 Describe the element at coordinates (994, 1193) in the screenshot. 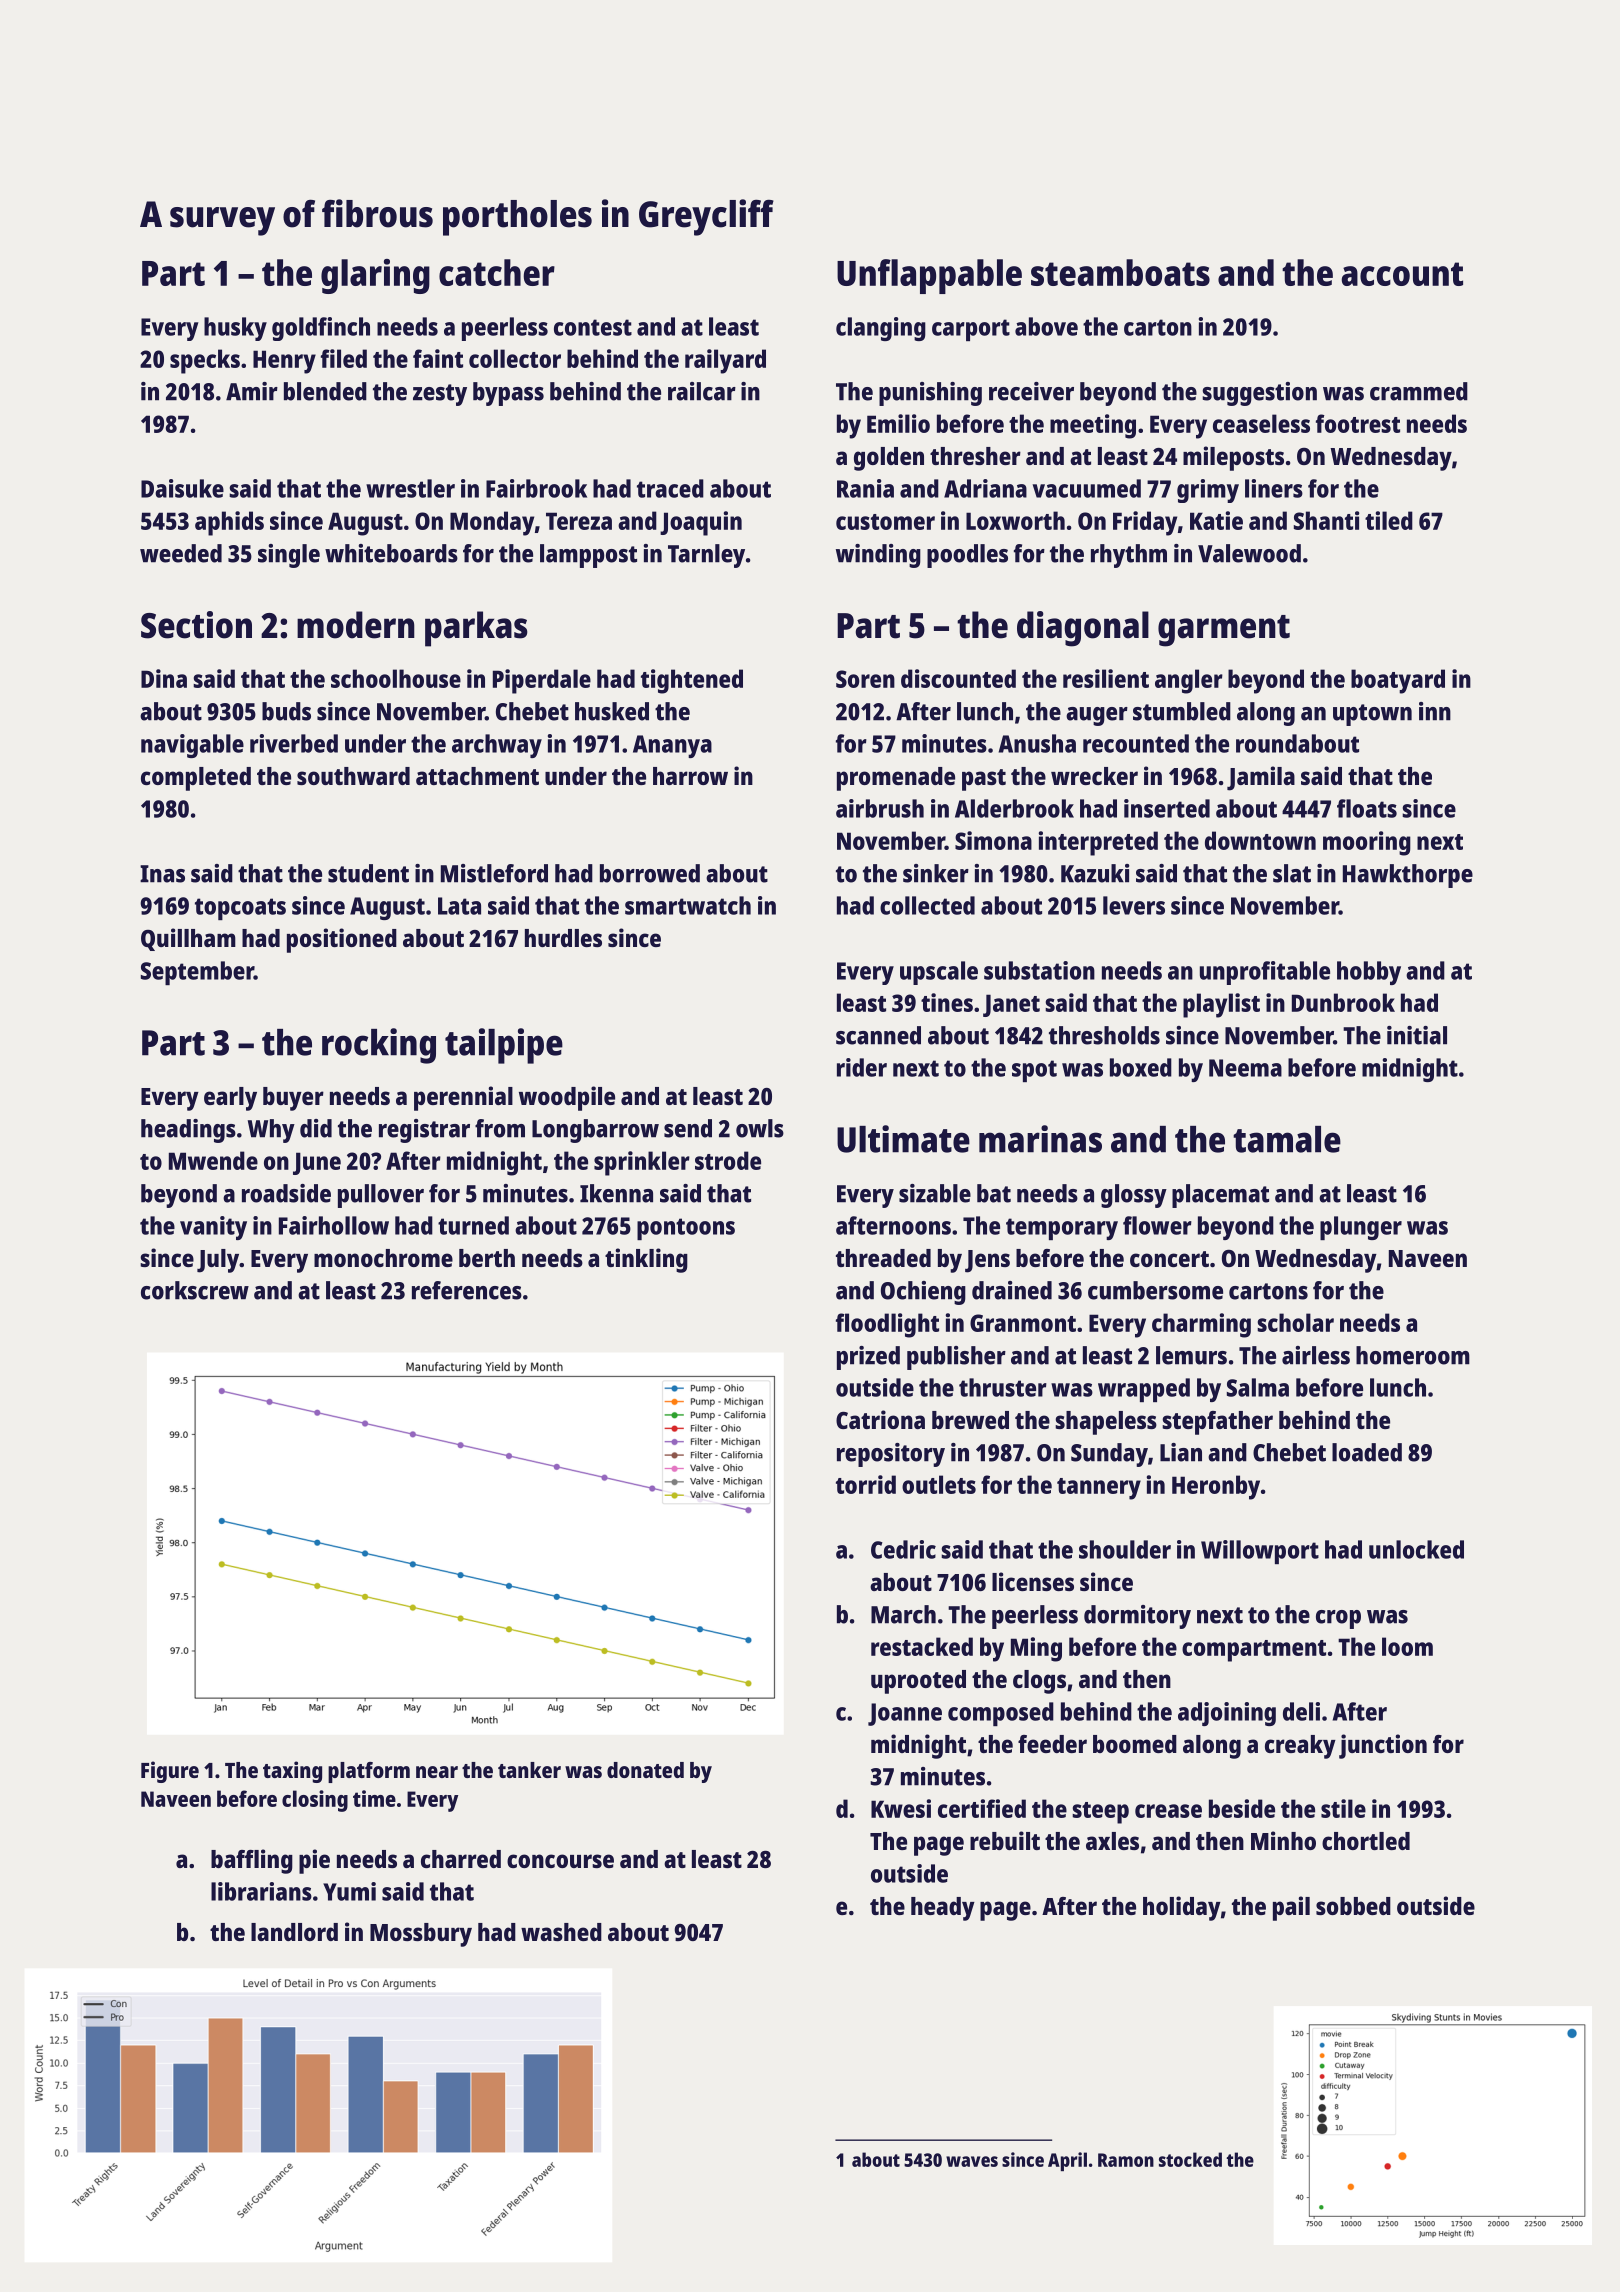

I see `bat` at that location.
